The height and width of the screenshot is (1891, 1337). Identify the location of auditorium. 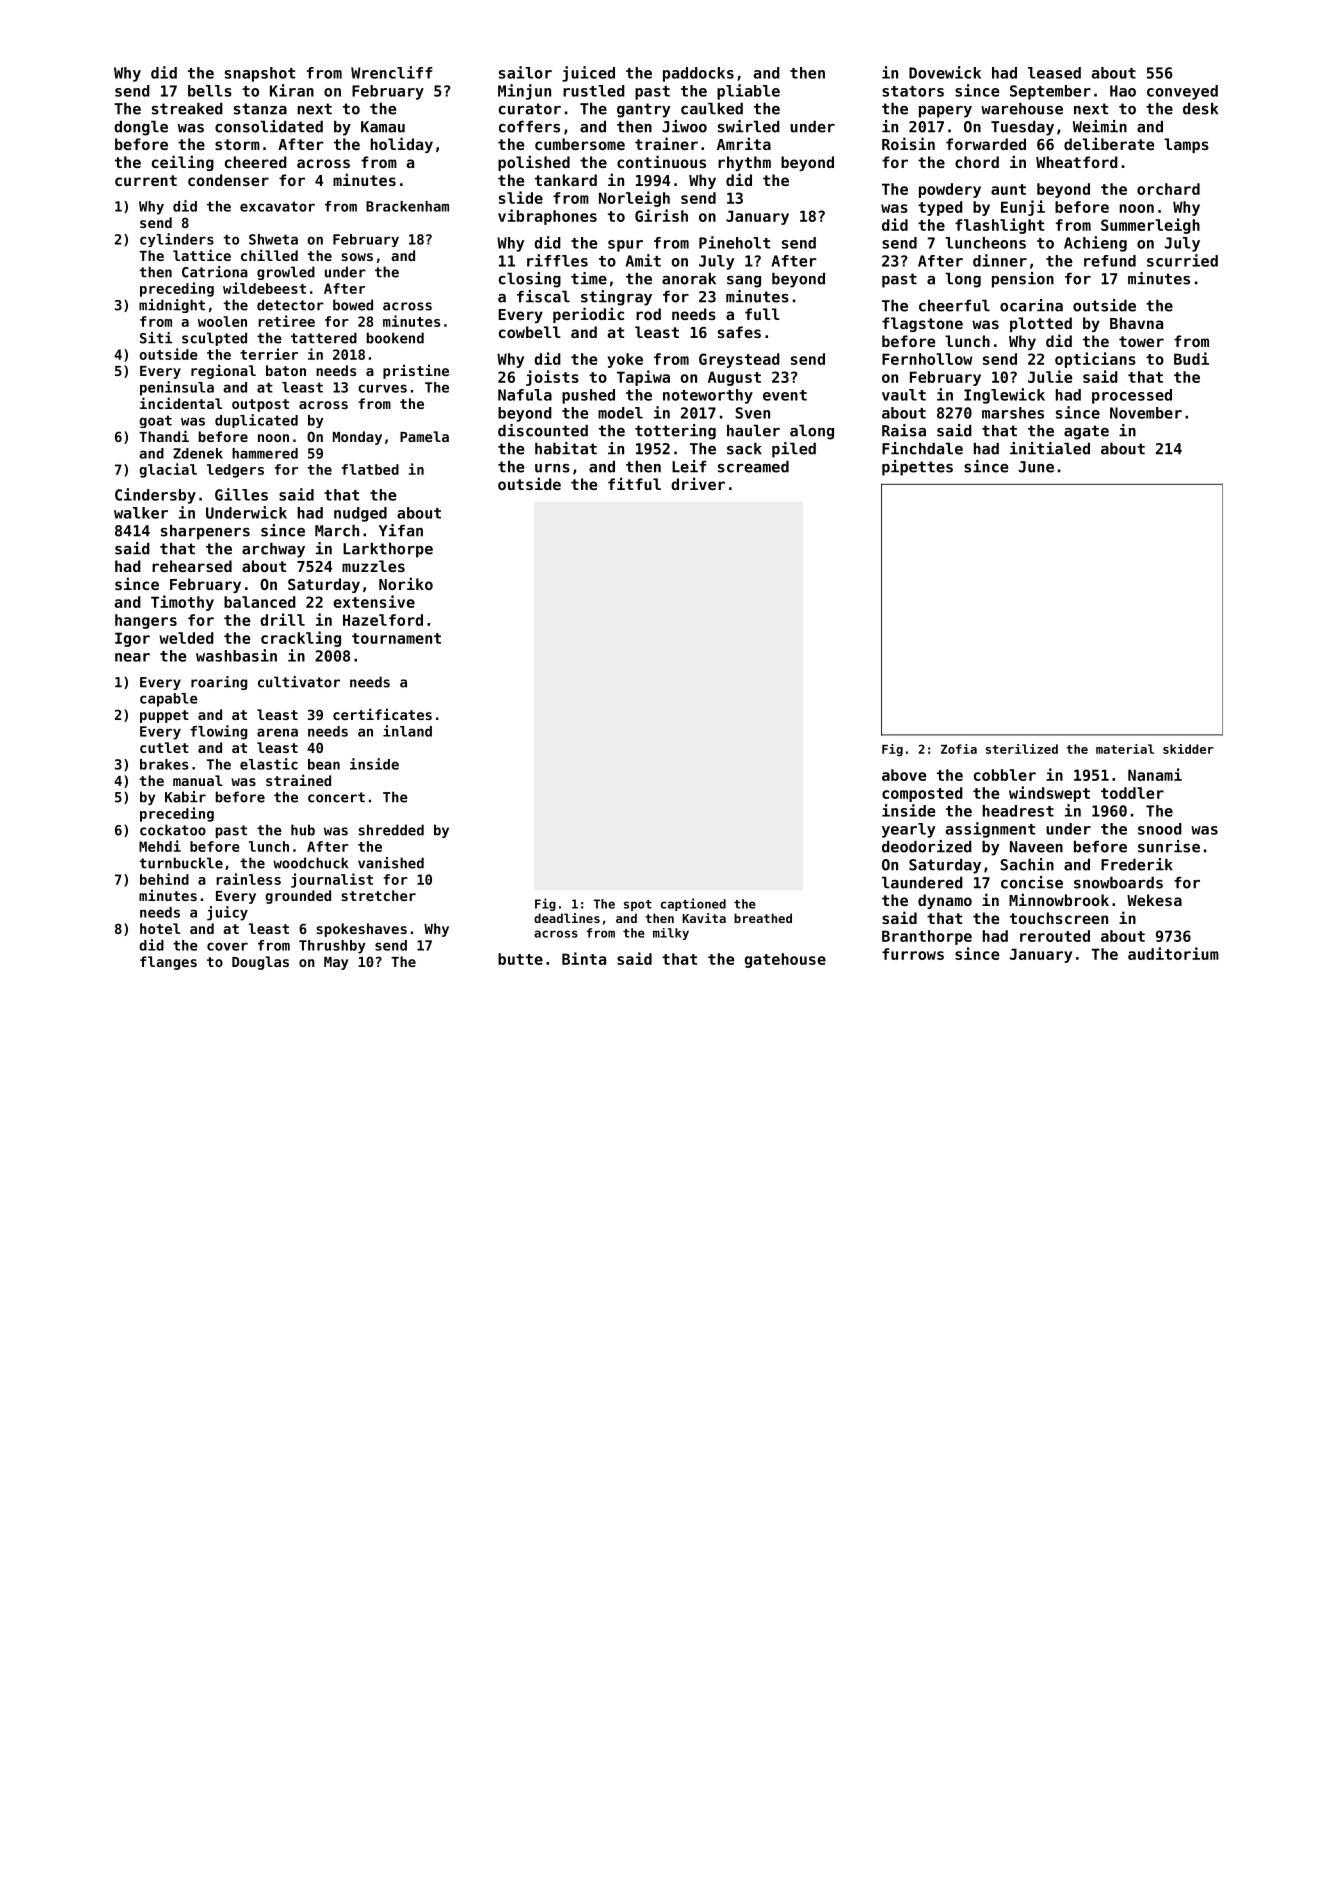
(1173, 953).
